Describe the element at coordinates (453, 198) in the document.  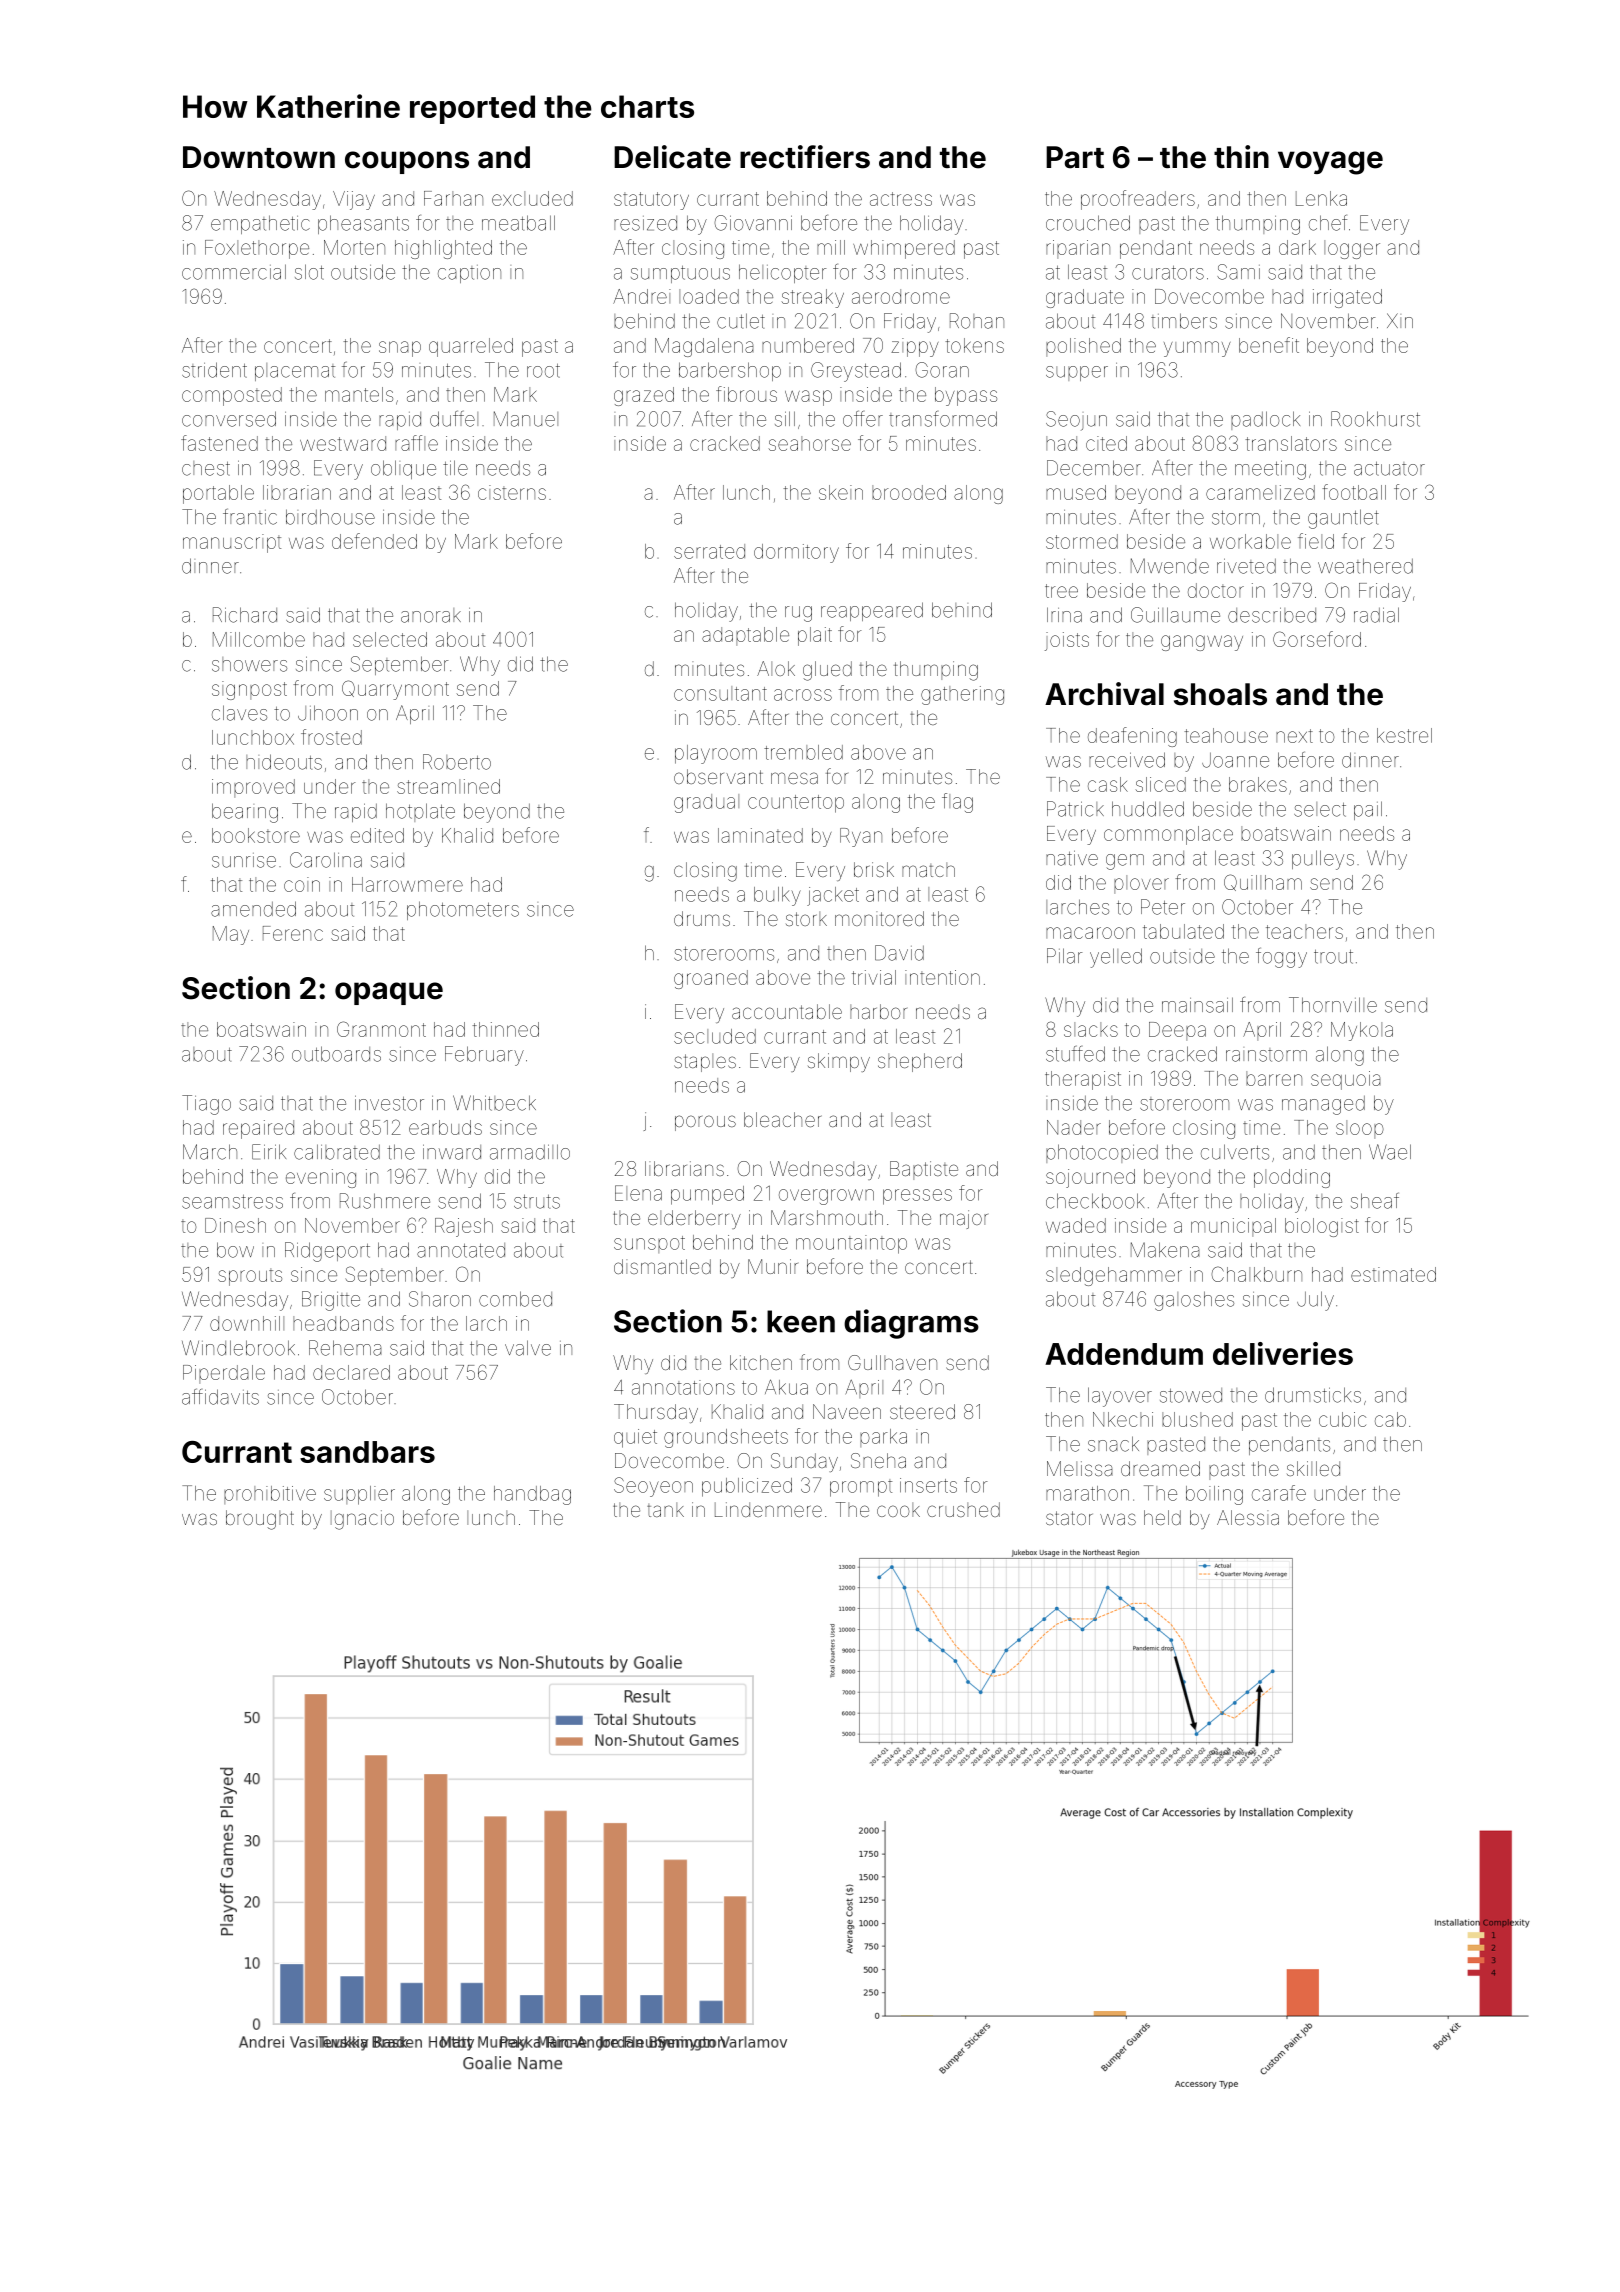
I see `Farhan` at that location.
